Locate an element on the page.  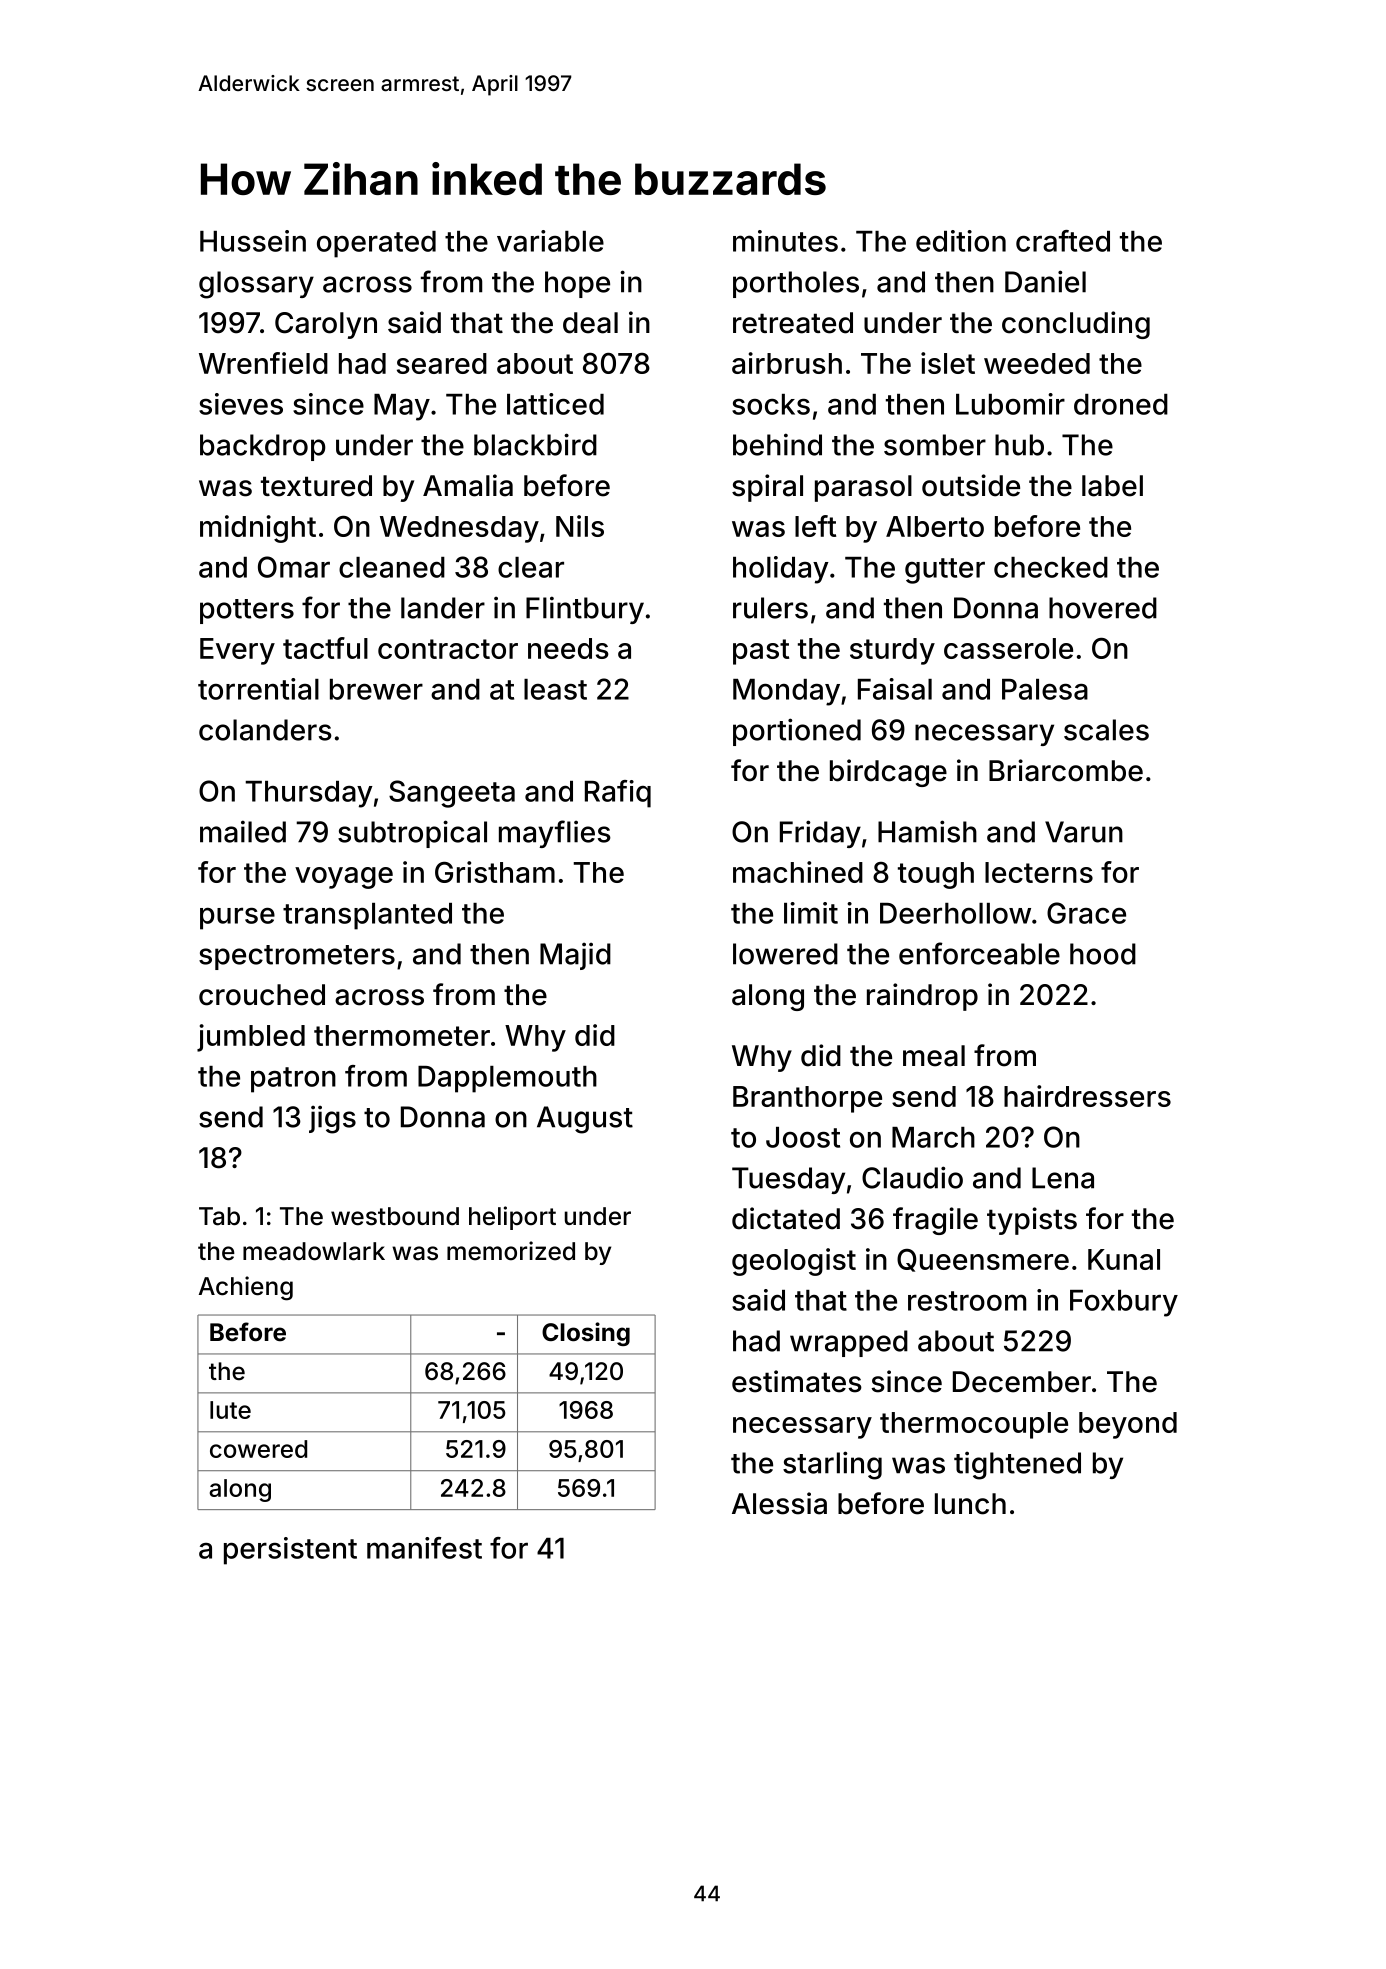
mayflies is located at coordinates (555, 834).
